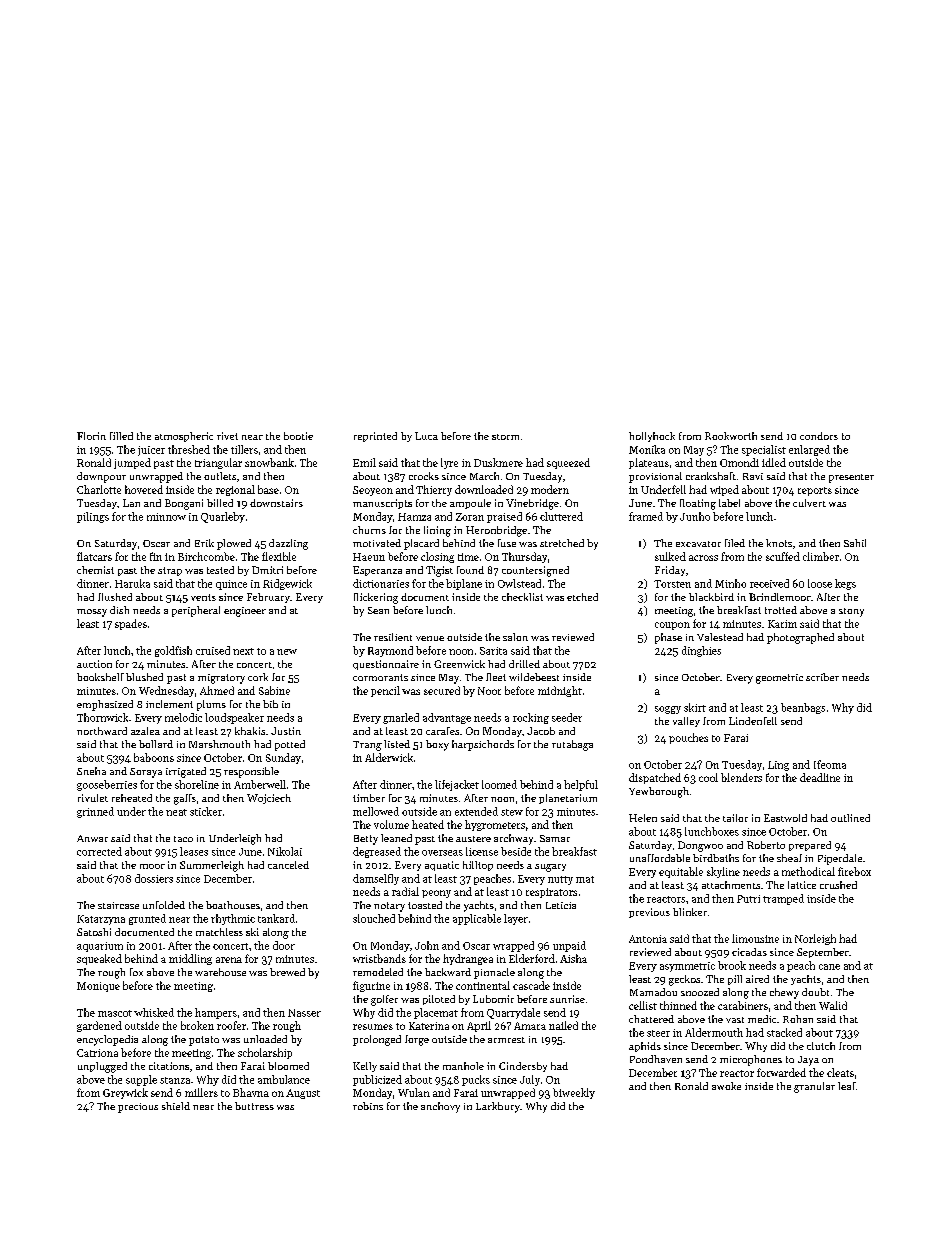 The width and height of the image is (952, 1233). Describe the element at coordinates (186, 772) in the image. I see `irrigated` at that location.
